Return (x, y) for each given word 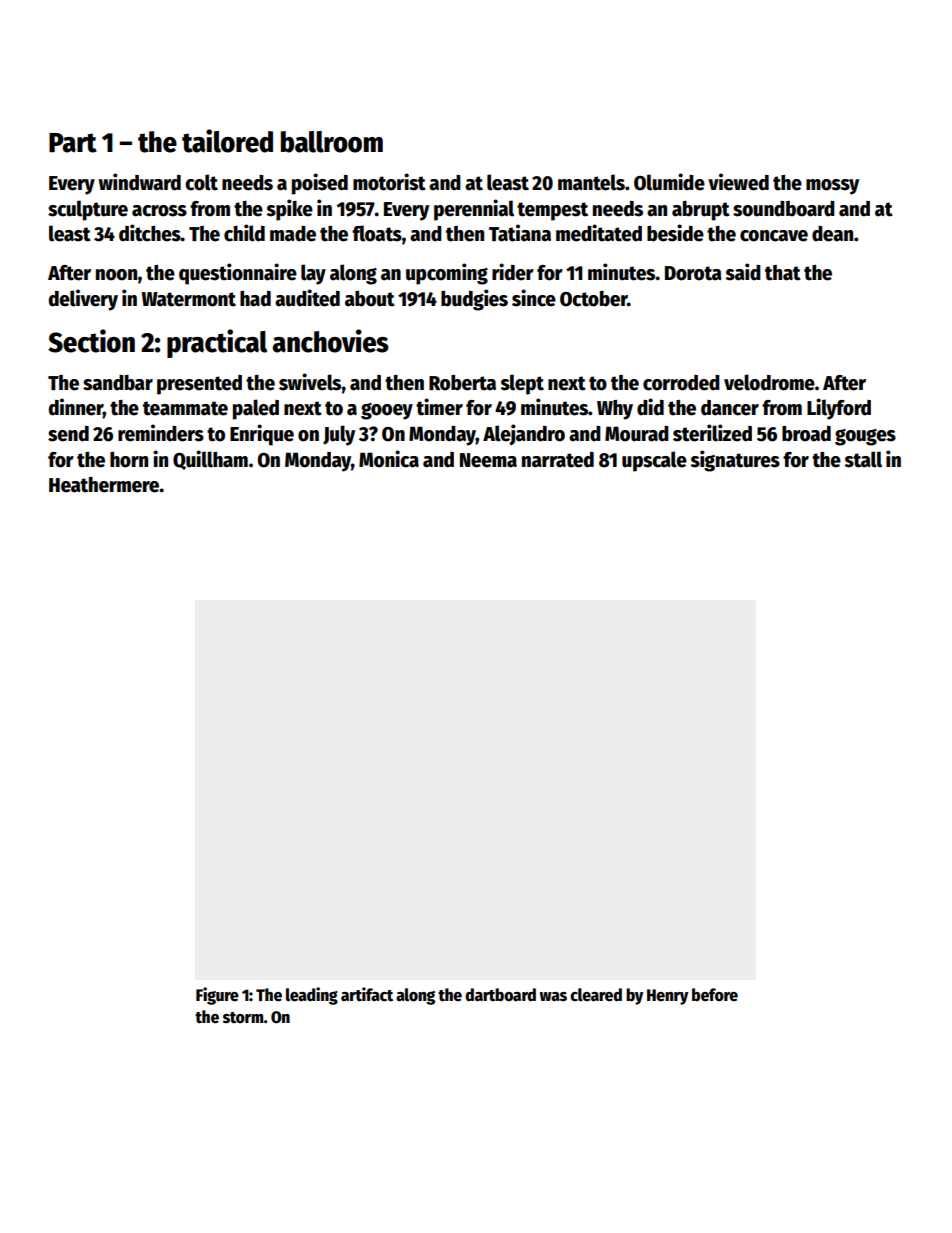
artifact (367, 994)
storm (243, 1018)
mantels (591, 182)
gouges (865, 437)
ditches (150, 233)
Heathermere (104, 485)
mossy (832, 187)
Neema (488, 460)
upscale (654, 461)
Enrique (262, 435)
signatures (735, 461)
